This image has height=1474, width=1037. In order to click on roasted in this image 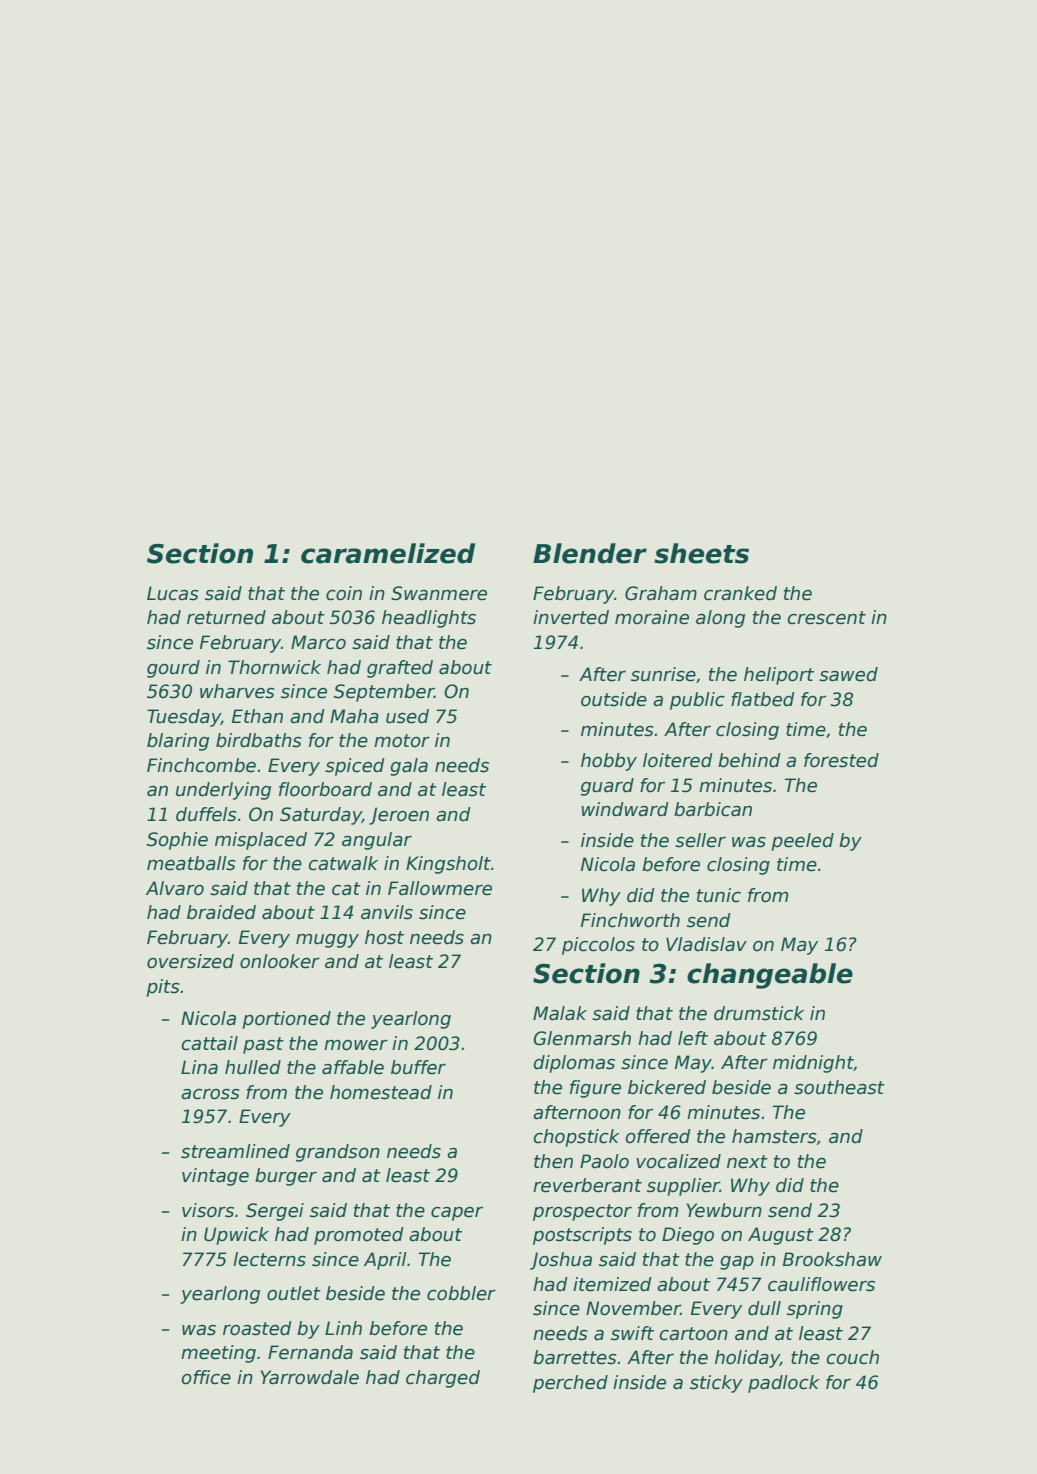, I will do `click(257, 1328)`.
